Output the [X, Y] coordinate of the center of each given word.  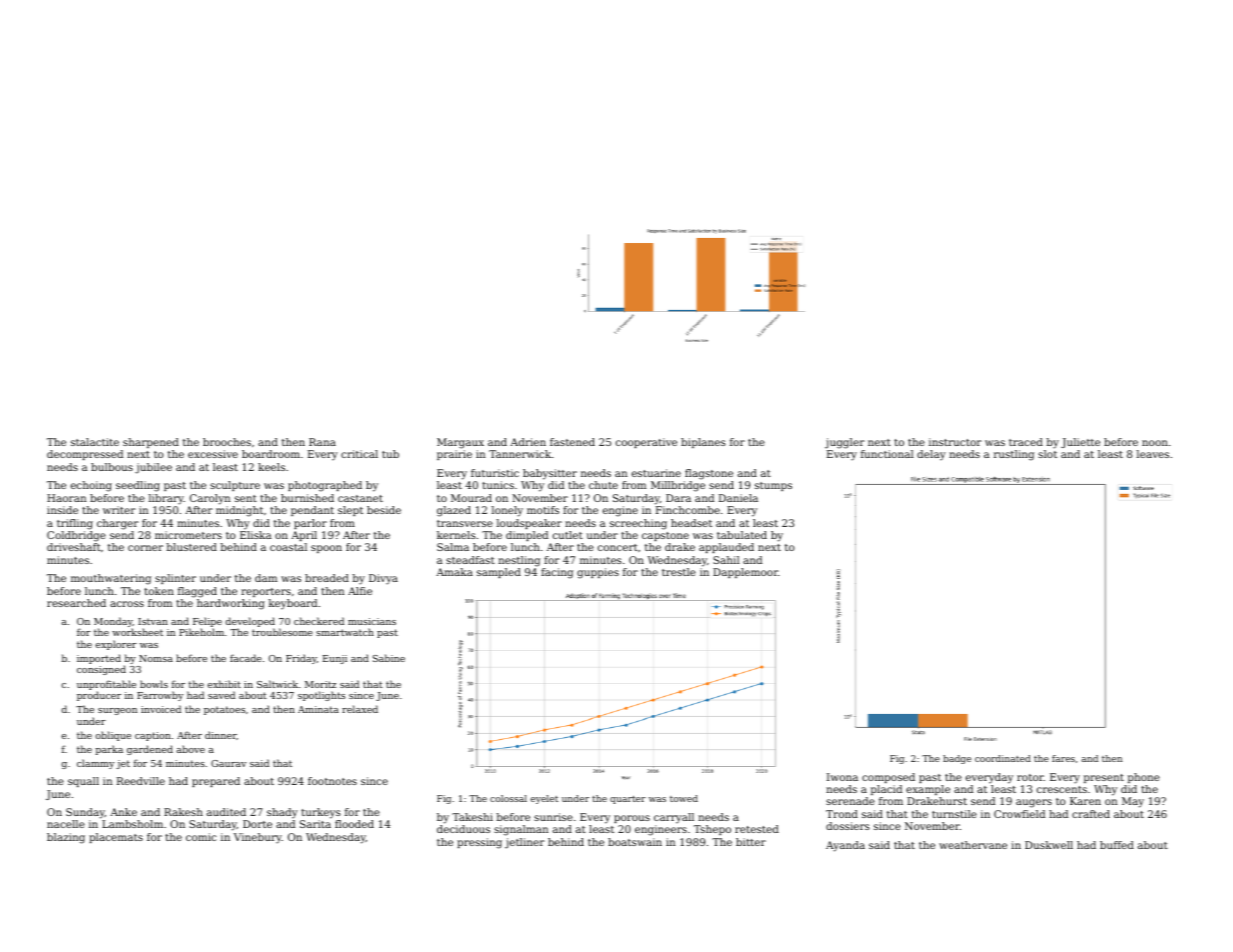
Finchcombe [688, 510]
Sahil [726, 560]
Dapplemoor [745, 573]
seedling [138, 486]
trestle [679, 572]
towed [684, 798]
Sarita [315, 824]
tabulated [742, 535]
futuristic [495, 473]
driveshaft [74, 547]
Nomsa [156, 658]
